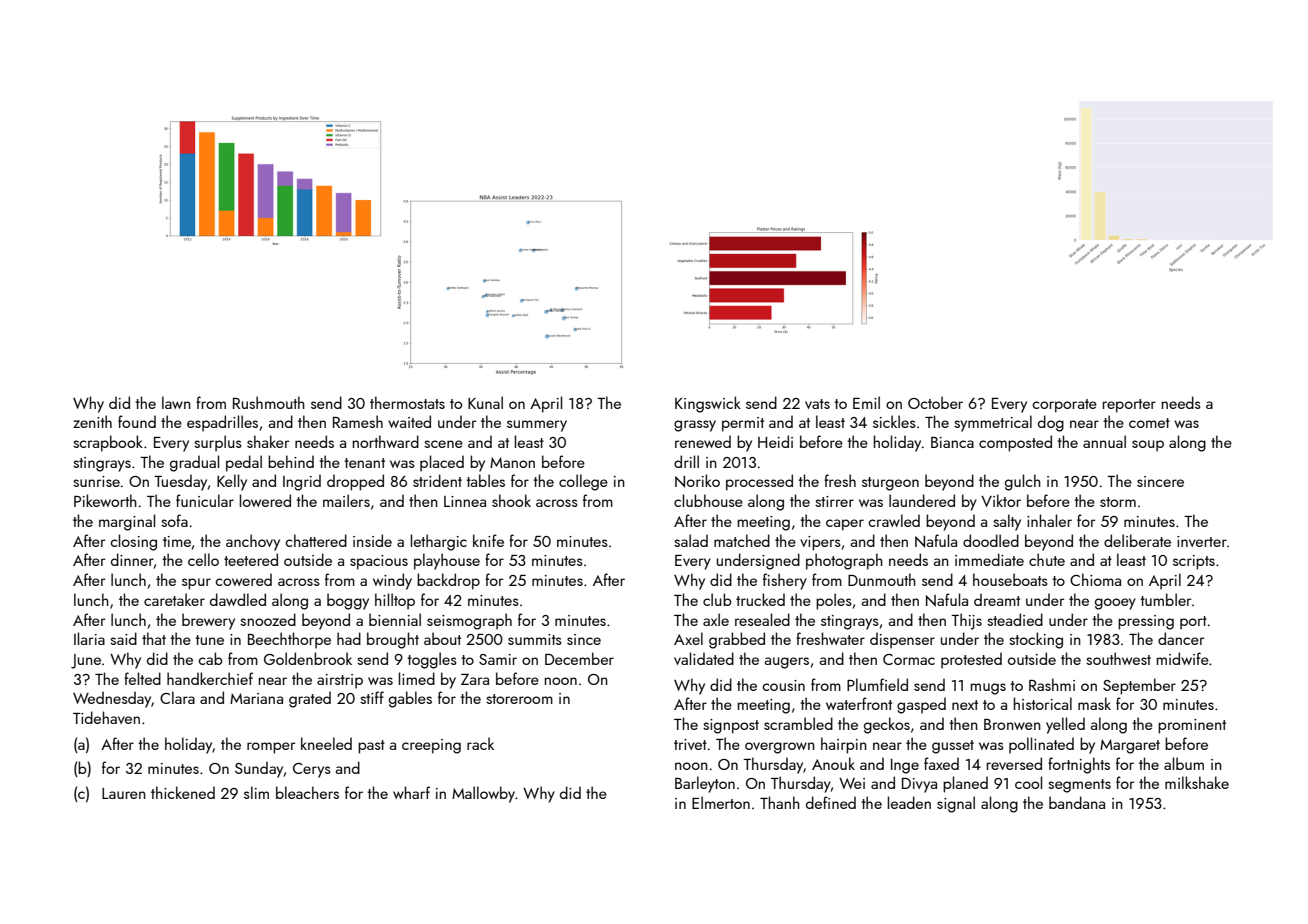 This screenshot has height=924, width=1308. Describe the element at coordinates (268, 441) in the screenshot. I see `shaker` at that location.
